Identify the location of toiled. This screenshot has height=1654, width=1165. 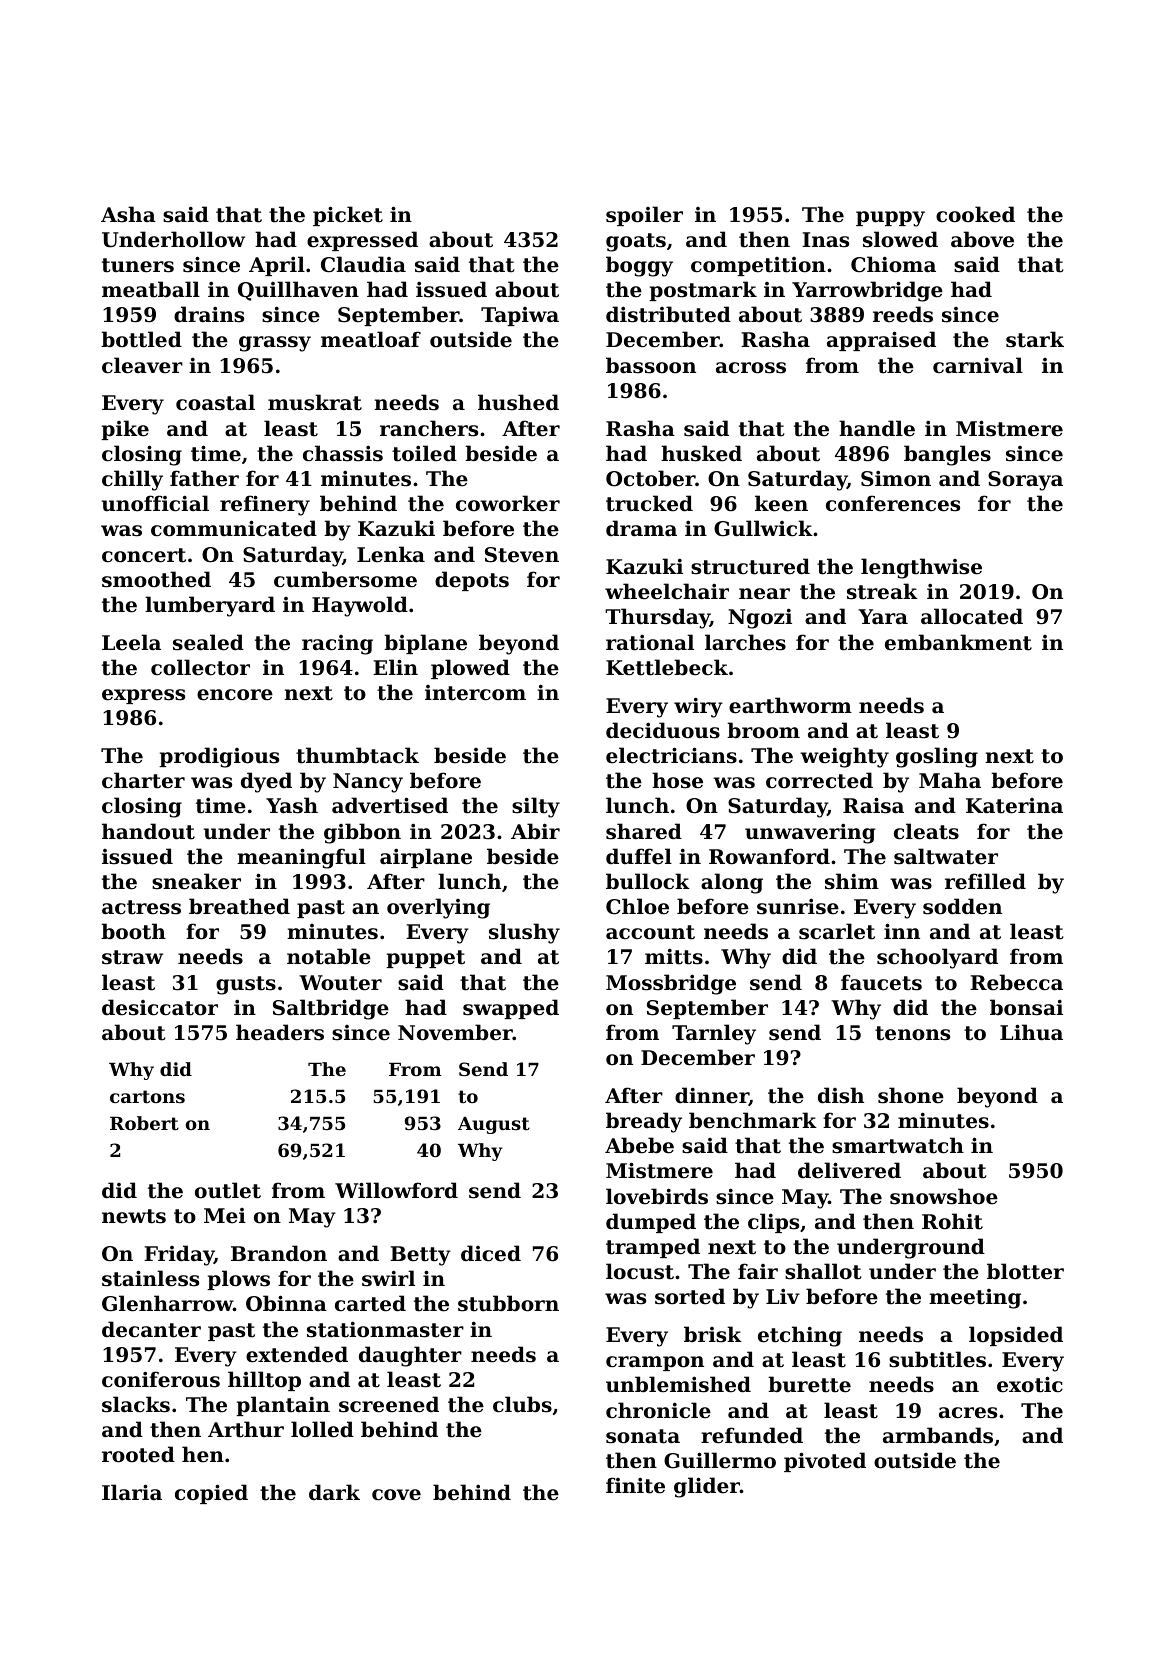
(424, 453).
